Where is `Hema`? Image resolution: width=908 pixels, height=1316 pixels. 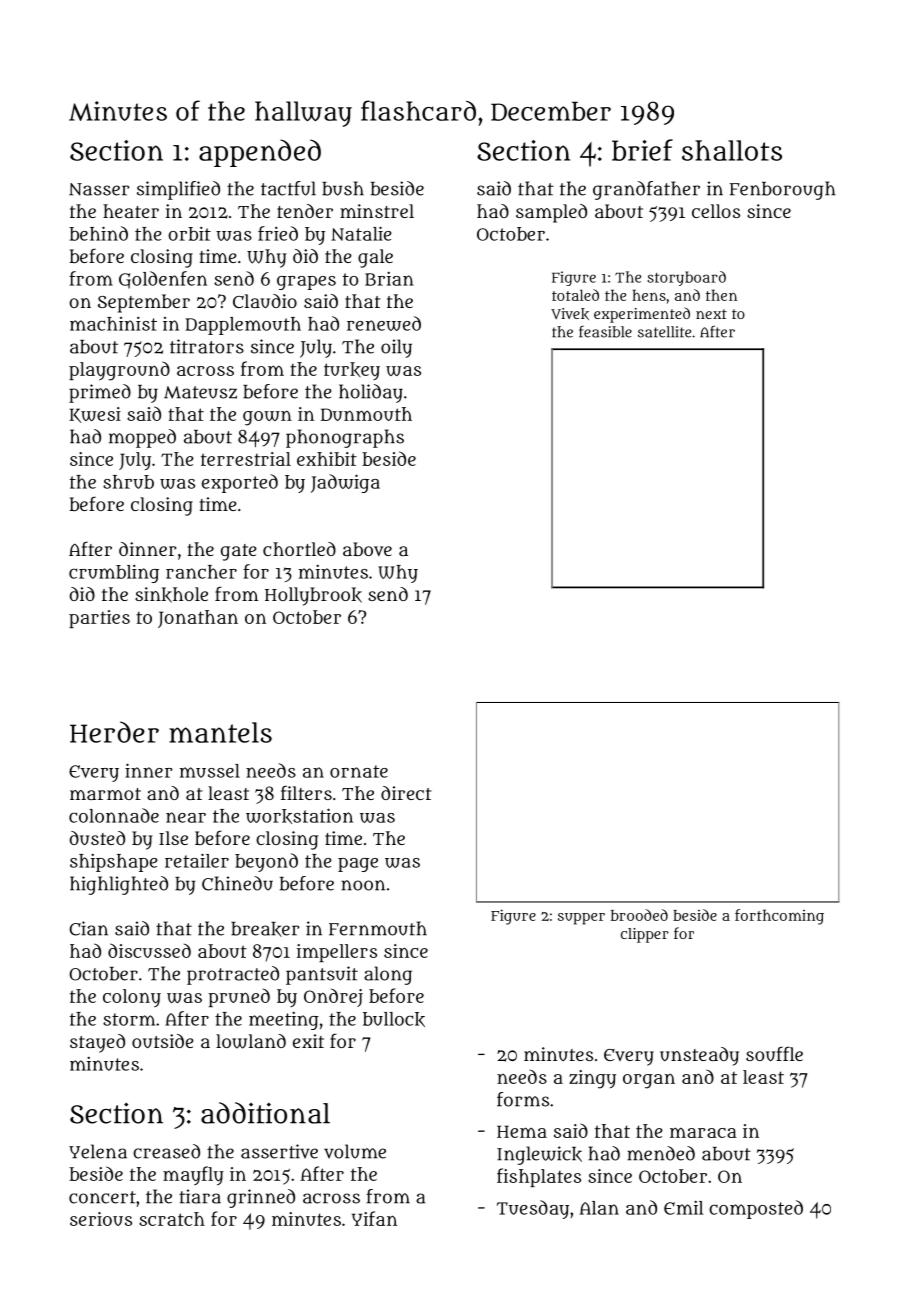 Hema is located at coordinates (522, 1131).
